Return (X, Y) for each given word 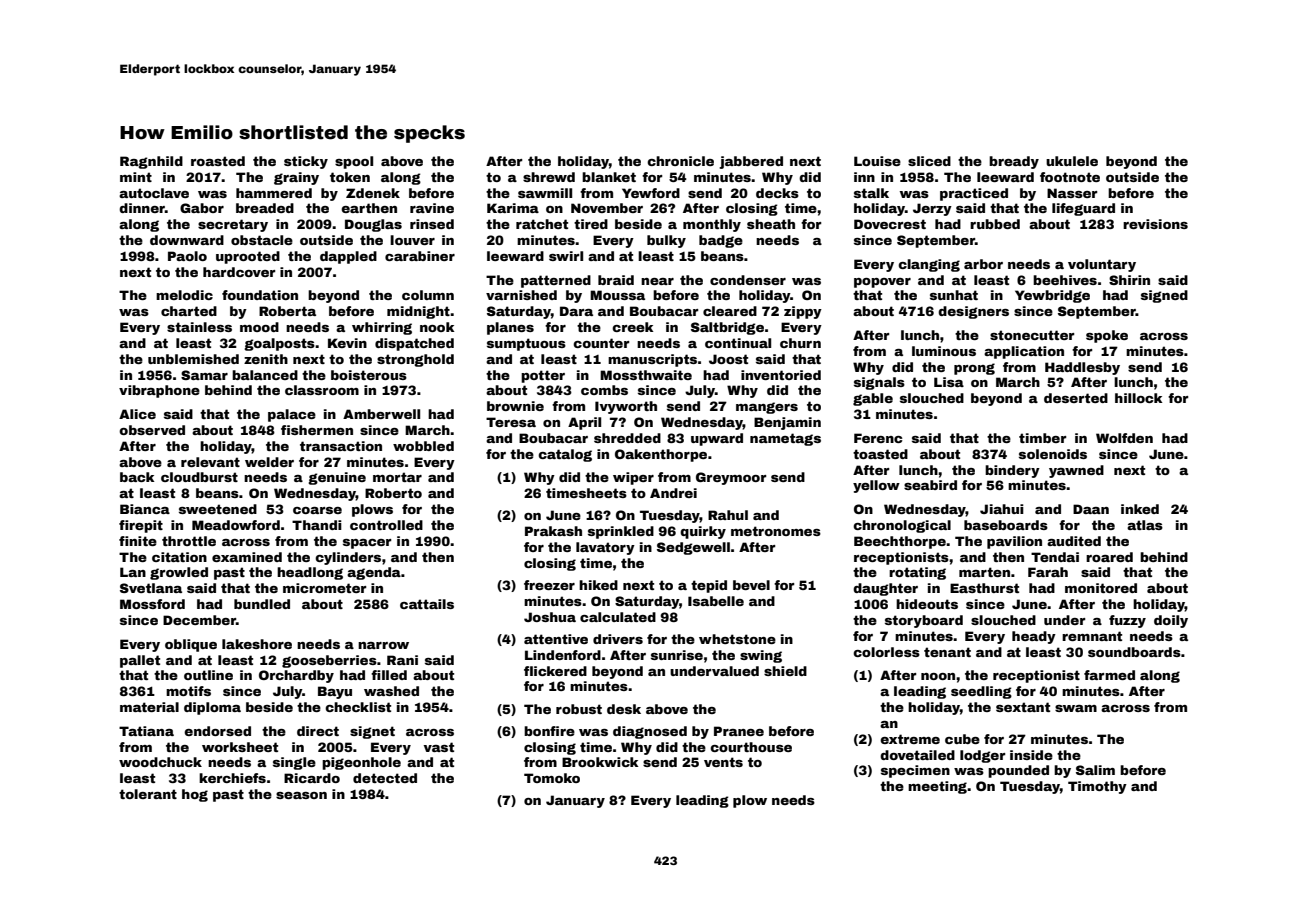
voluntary (1102, 265)
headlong (310, 573)
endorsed (217, 731)
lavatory (605, 548)
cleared (730, 311)
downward (187, 240)
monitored (1101, 588)
